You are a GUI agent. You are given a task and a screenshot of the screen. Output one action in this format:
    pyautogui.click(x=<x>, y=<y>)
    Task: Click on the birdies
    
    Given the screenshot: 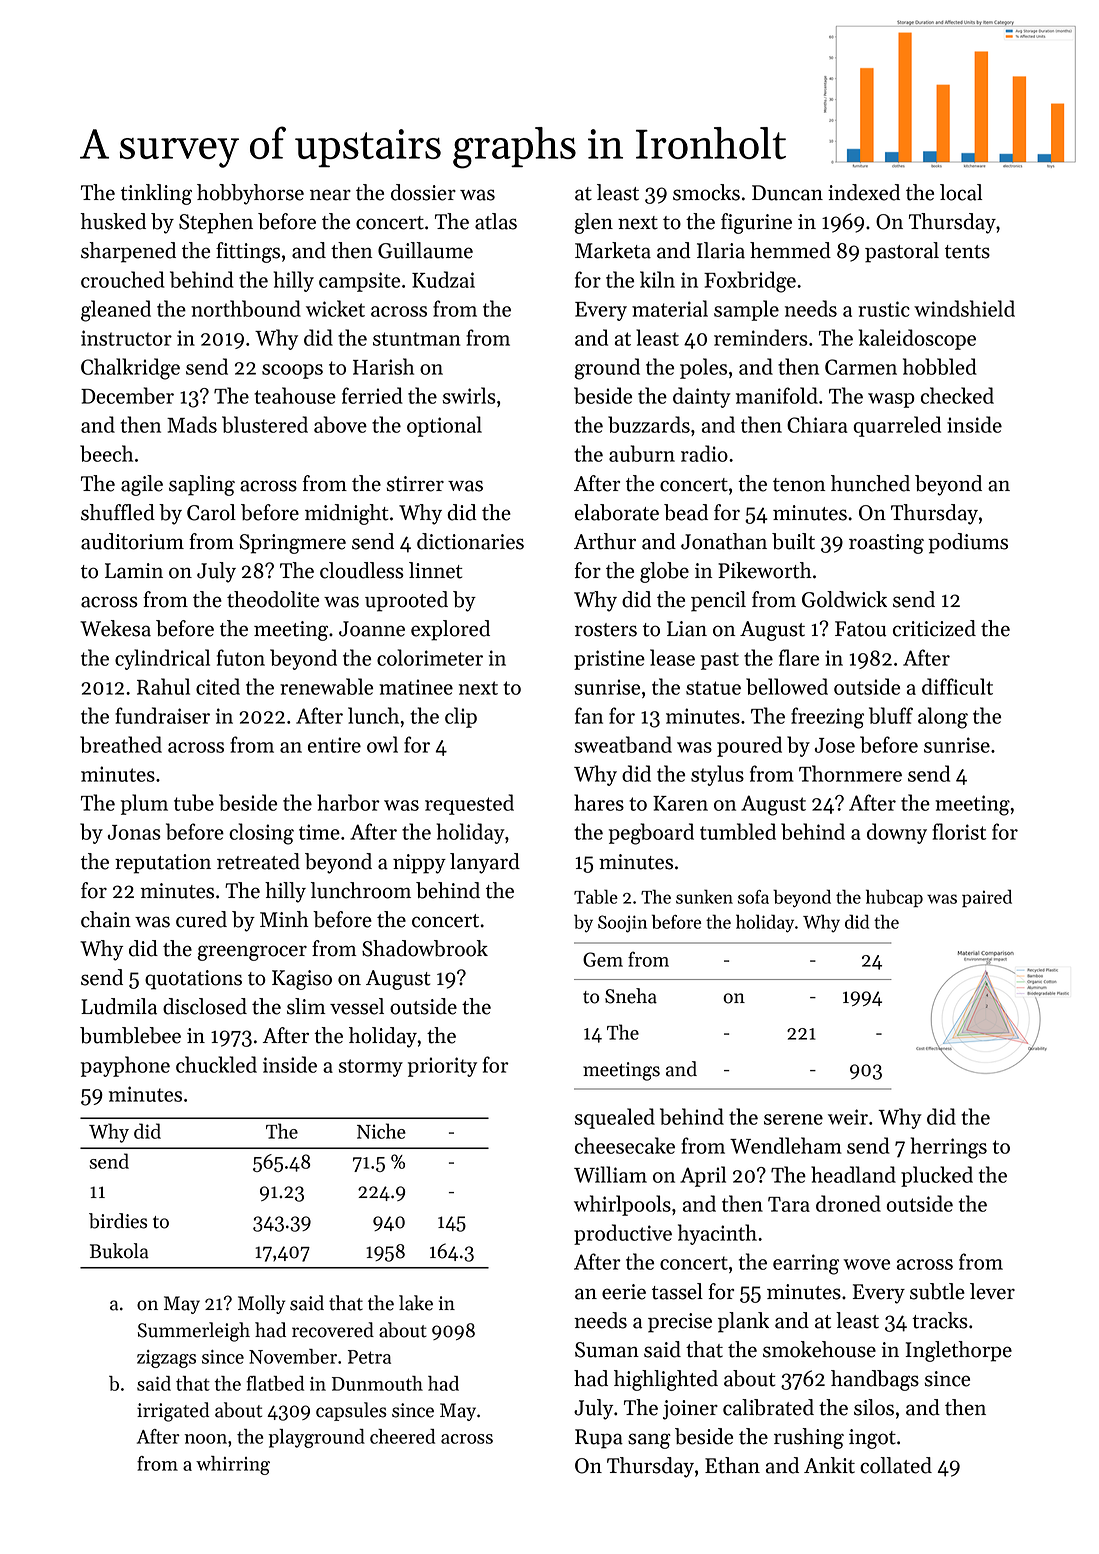 What is the action you would take?
    pyautogui.click(x=118, y=1221)
